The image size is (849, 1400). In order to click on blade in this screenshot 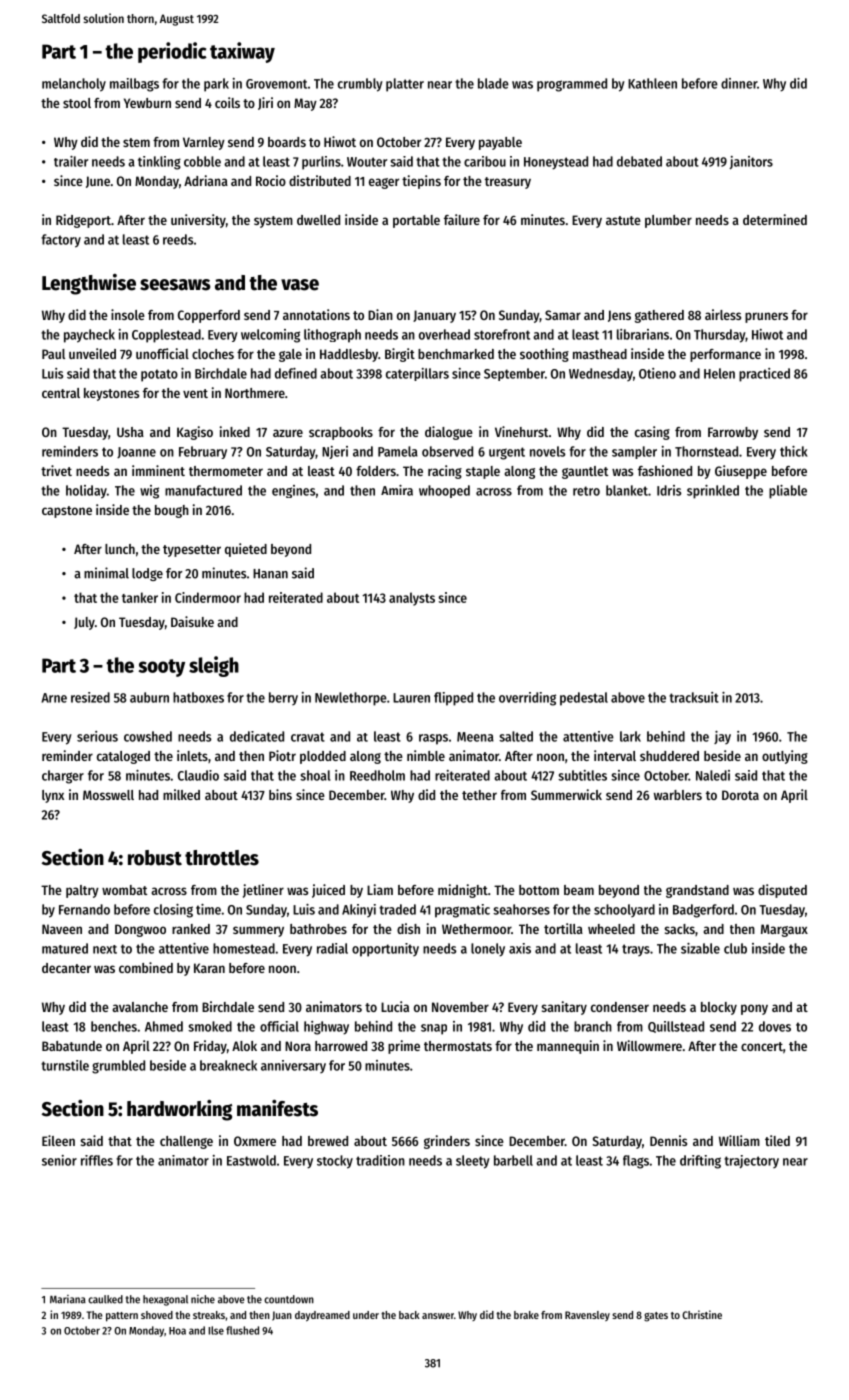, I will do `click(493, 83)`.
